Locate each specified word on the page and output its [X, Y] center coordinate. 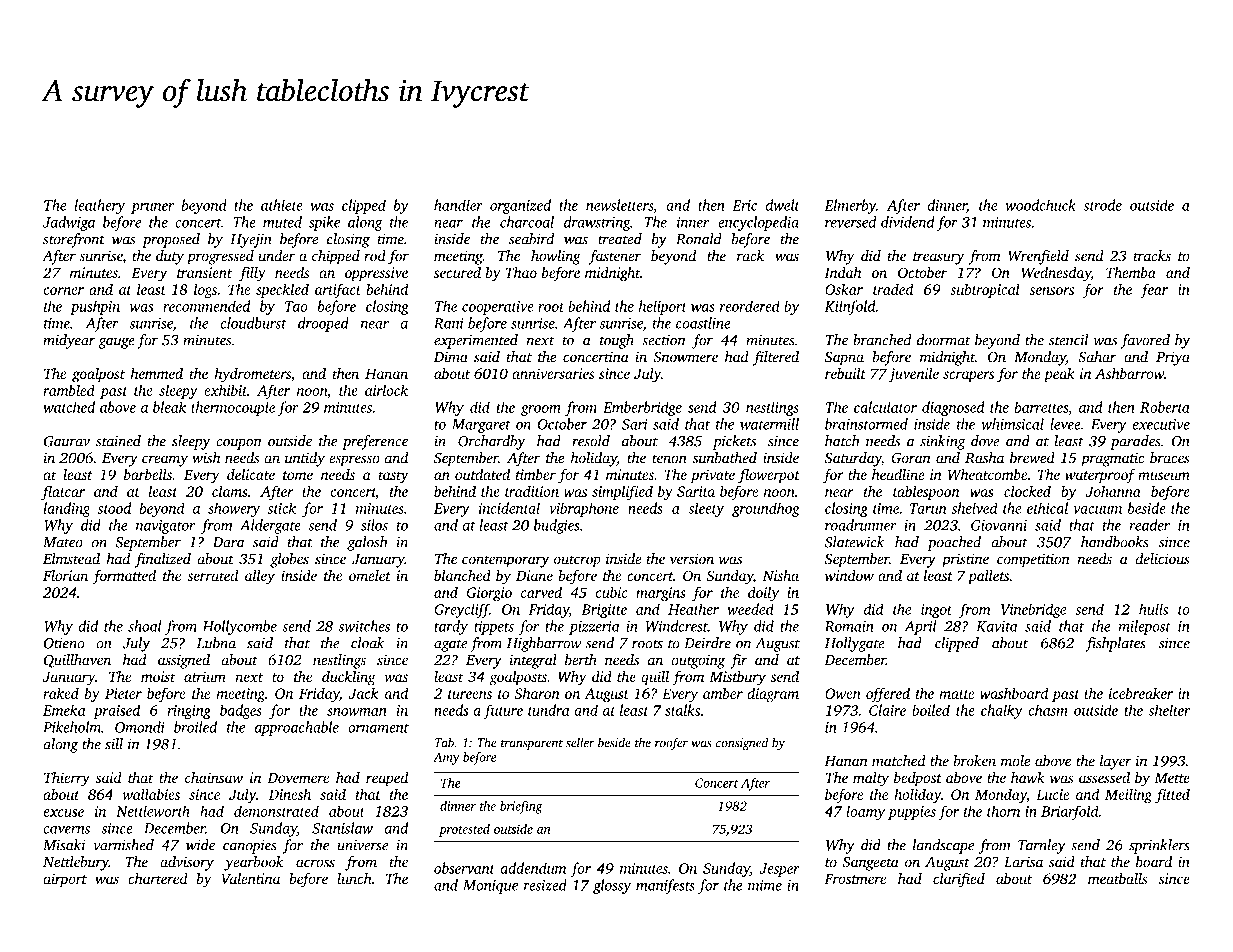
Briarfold [1070, 812]
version [692, 559]
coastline [703, 323]
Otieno [64, 643]
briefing [521, 807]
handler [458, 205]
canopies [250, 847]
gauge [116, 343]
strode [1103, 205]
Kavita [997, 626]
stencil [1068, 340]
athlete [282, 205]
